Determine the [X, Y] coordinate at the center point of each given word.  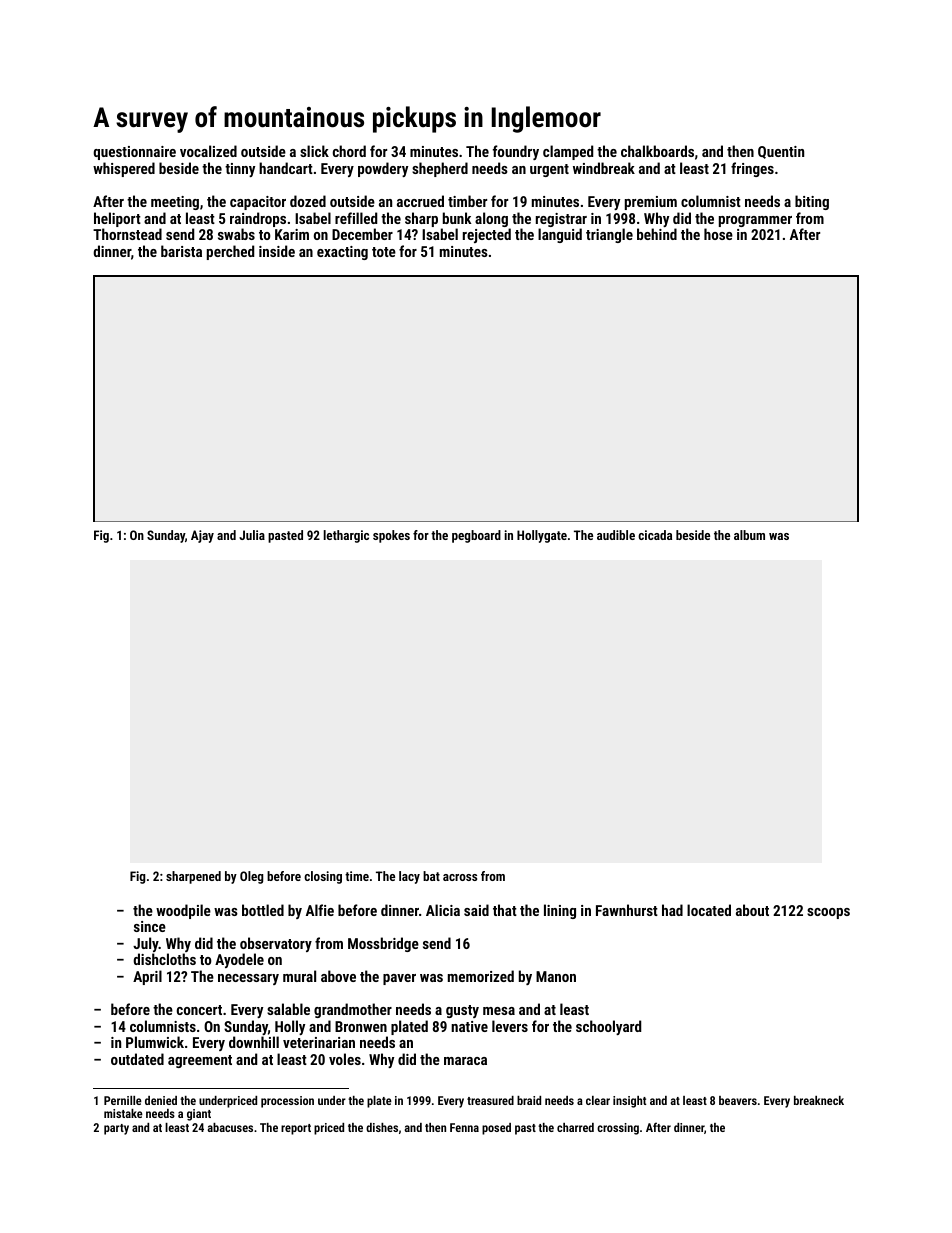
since [150, 926]
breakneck [819, 1100]
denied [161, 1100]
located [709, 910]
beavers [738, 1100]
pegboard [476, 536]
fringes [752, 169]
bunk [457, 218]
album [749, 535]
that [505, 910]
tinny [240, 170]
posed [496, 1129]
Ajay [202, 536]
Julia [252, 535]
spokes [391, 536]
